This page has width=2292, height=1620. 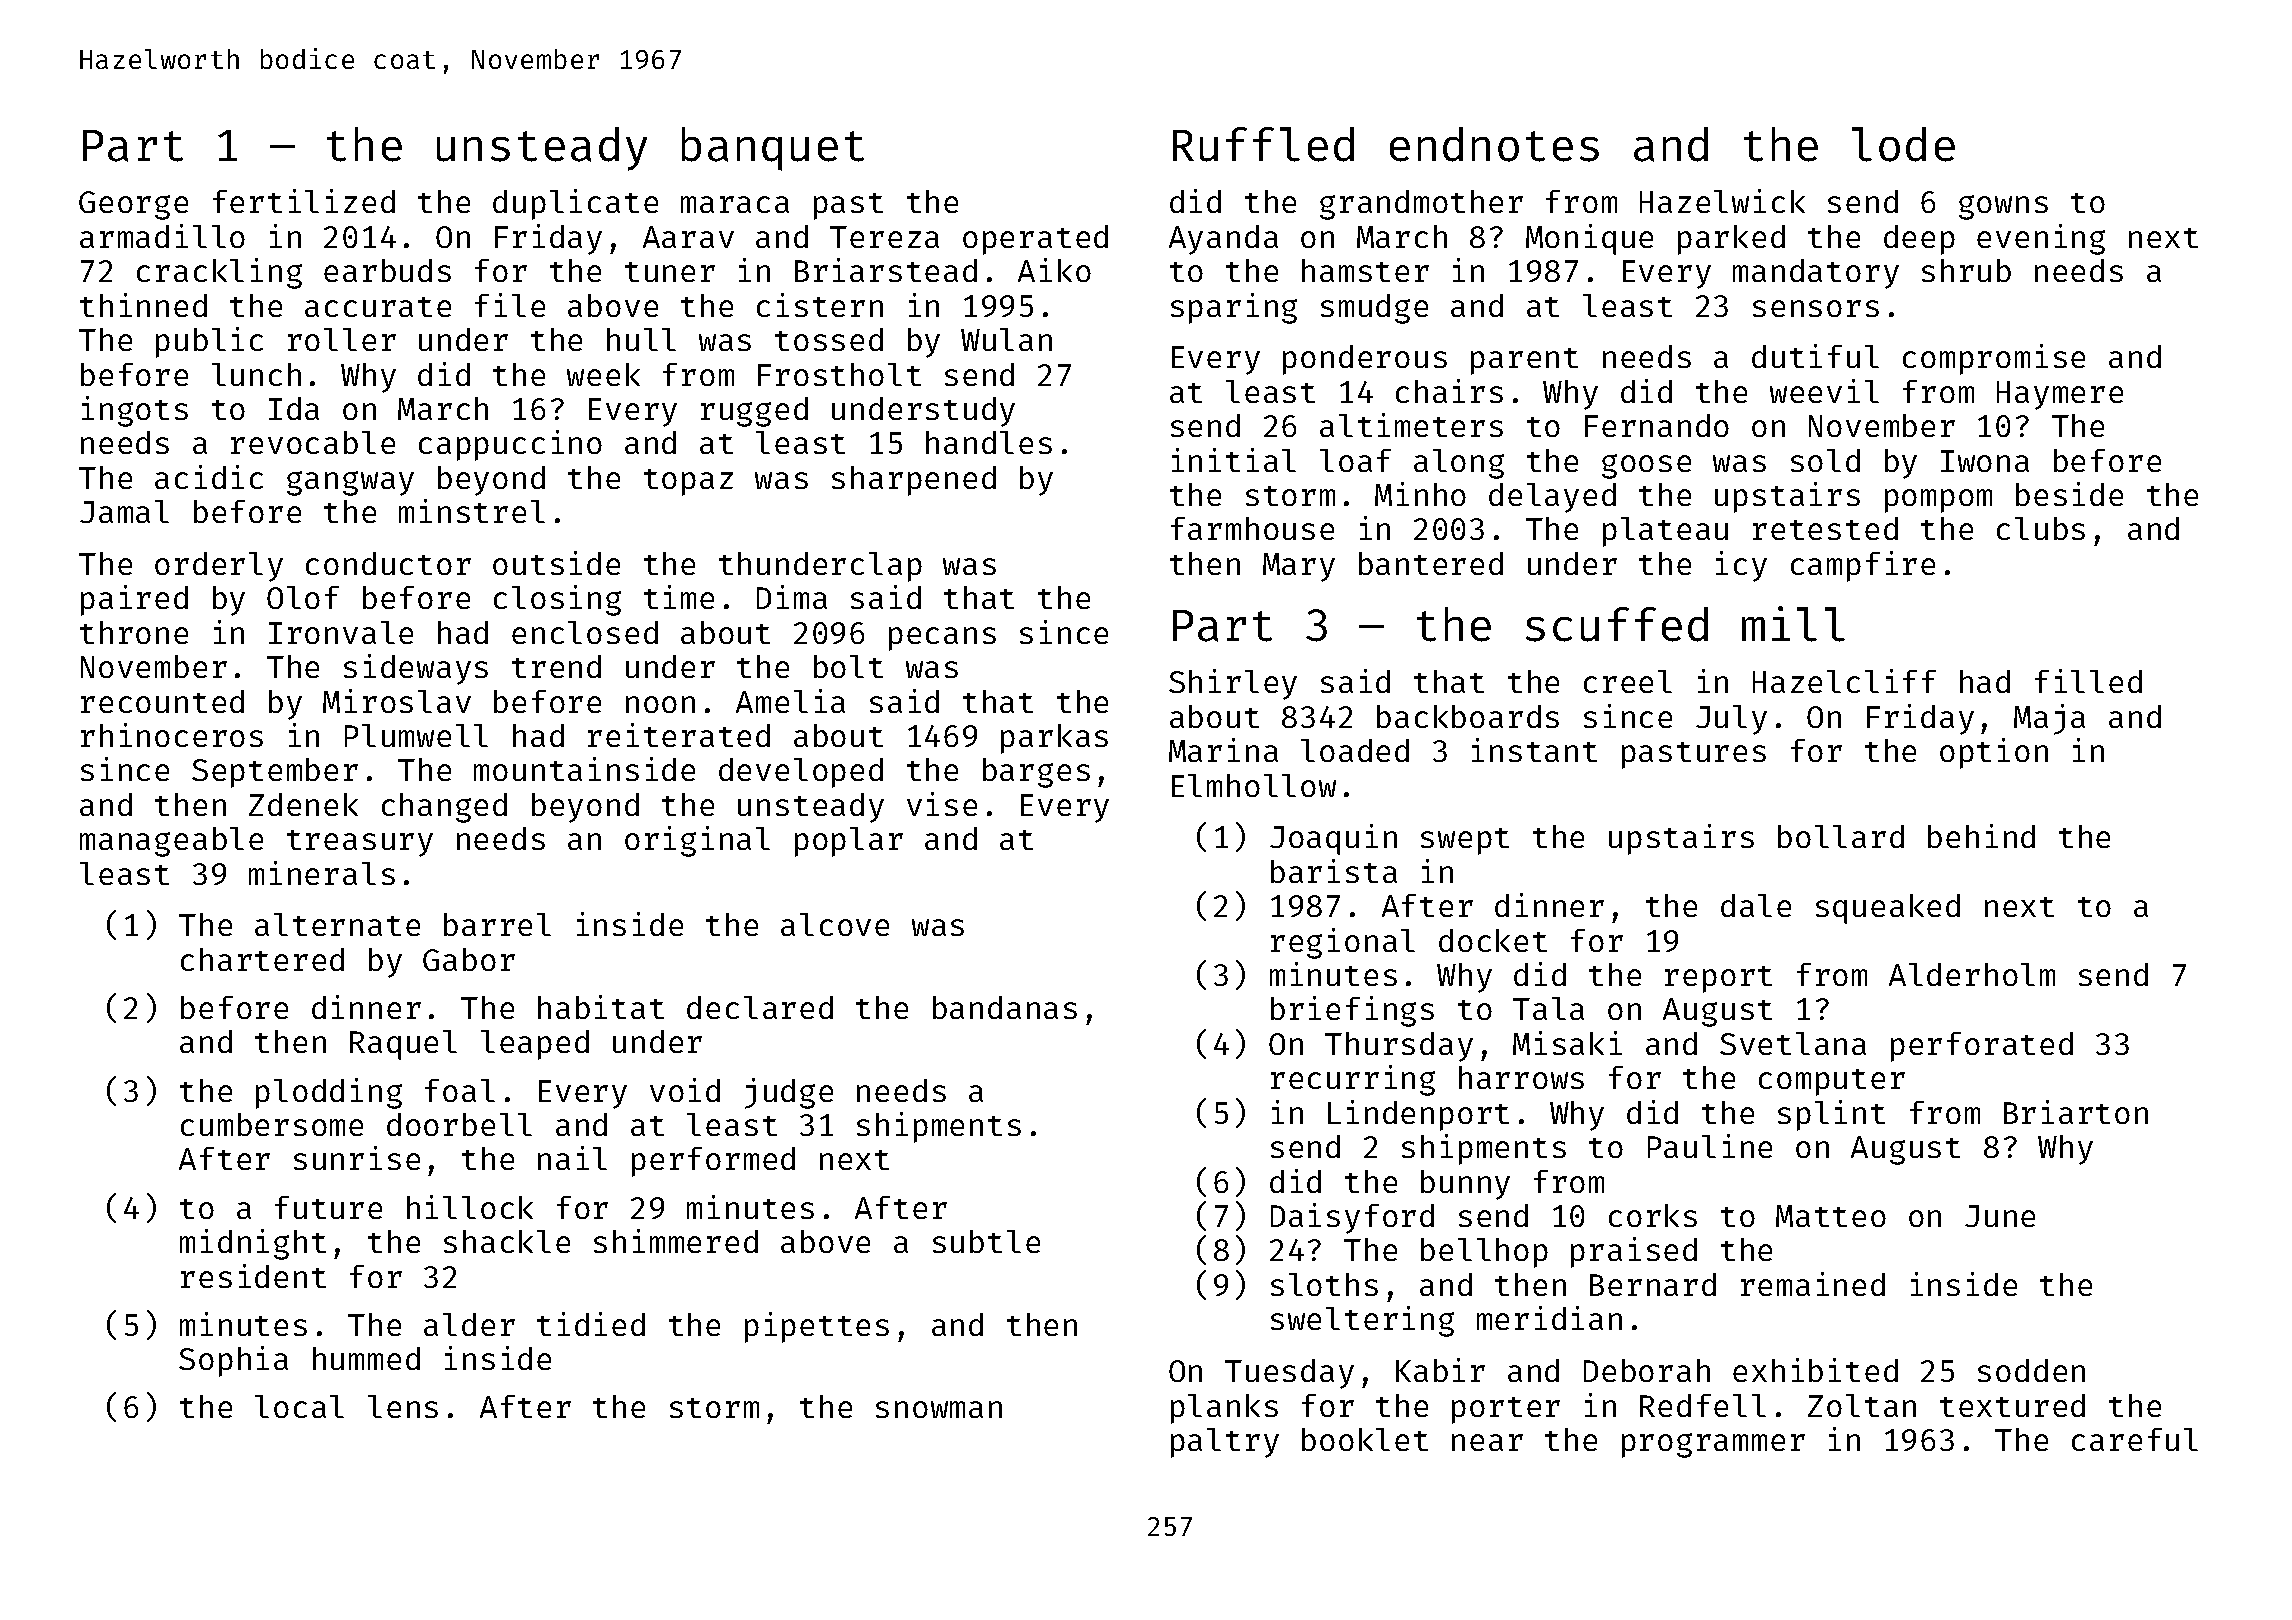 What do you see at coordinates (1353, 1080) in the page?
I see `recurring` at bounding box center [1353, 1080].
